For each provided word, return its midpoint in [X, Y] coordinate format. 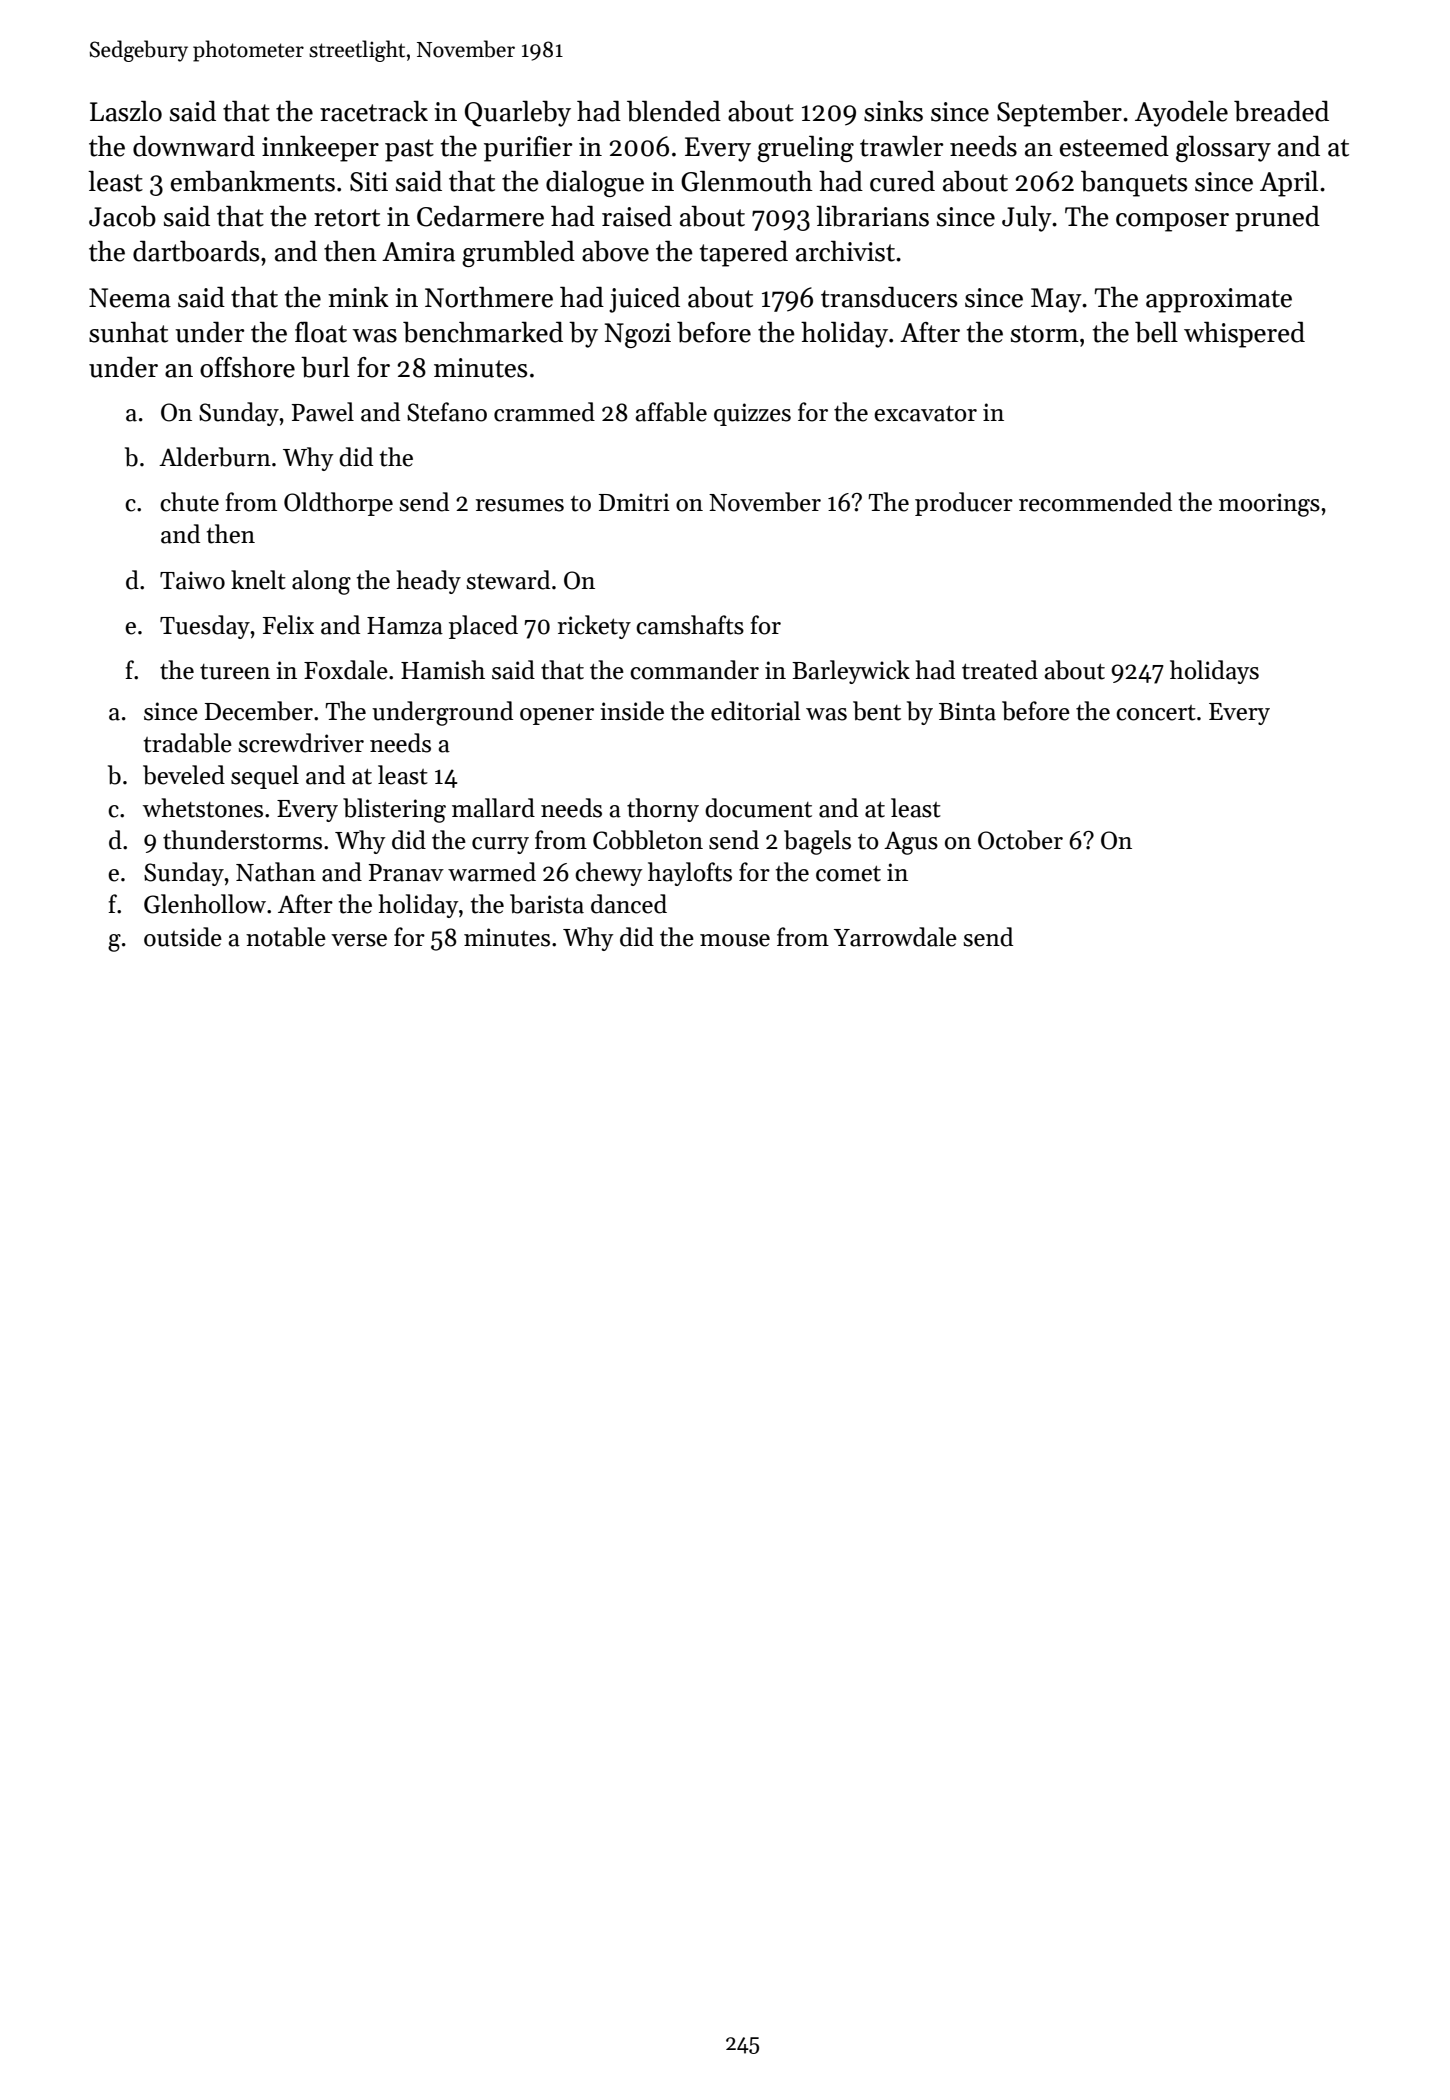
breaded [1281, 111]
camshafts [690, 625]
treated [1000, 670]
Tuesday [205, 627]
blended [674, 111]
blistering [394, 810]
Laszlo [126, 111]
